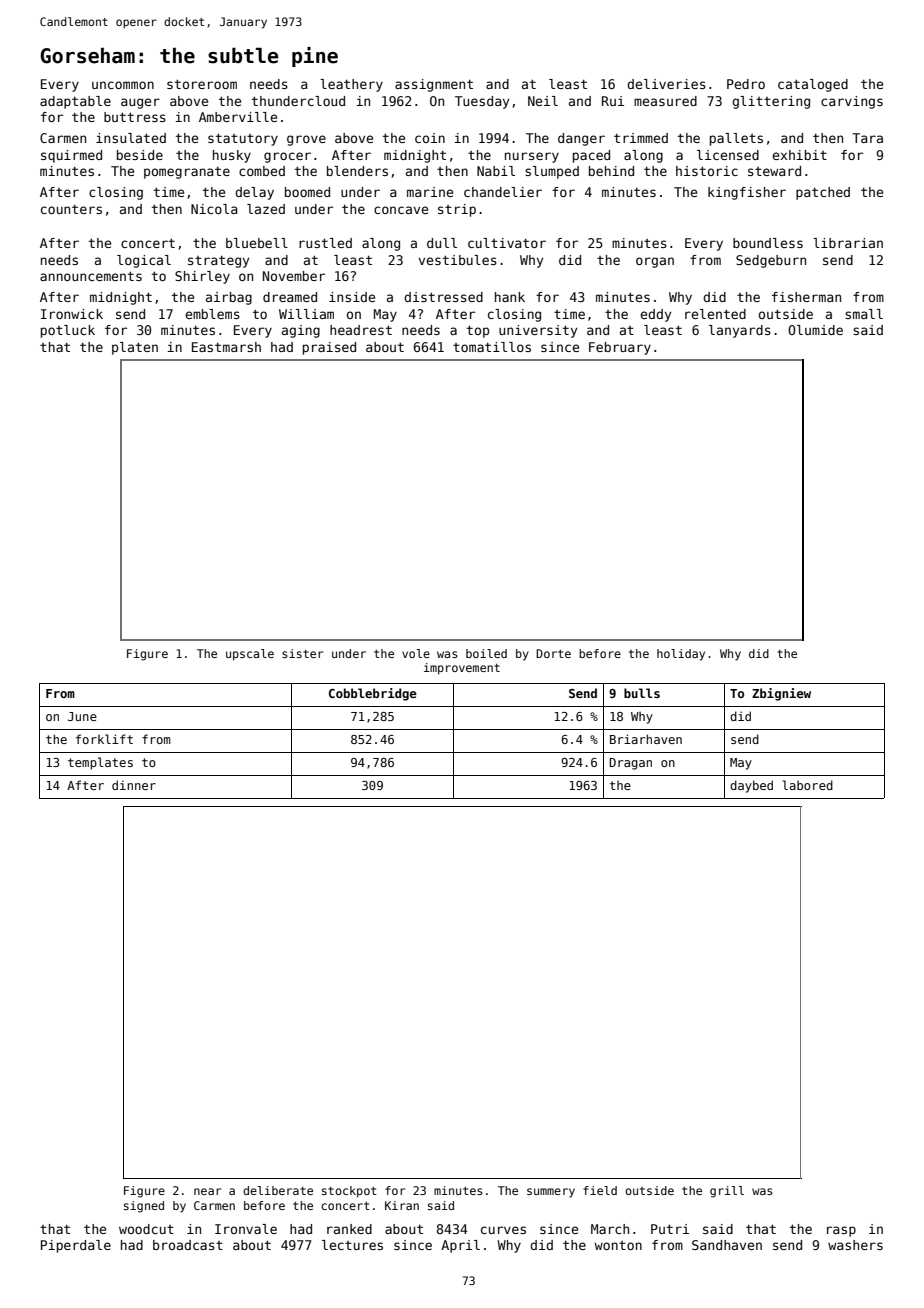 Image resolution: width=924 pixels, height=1308 pixels. What do you see at coordinates (373, 694) in the document?
I see `Cobblebridge` at bounding box center [373, 694].
